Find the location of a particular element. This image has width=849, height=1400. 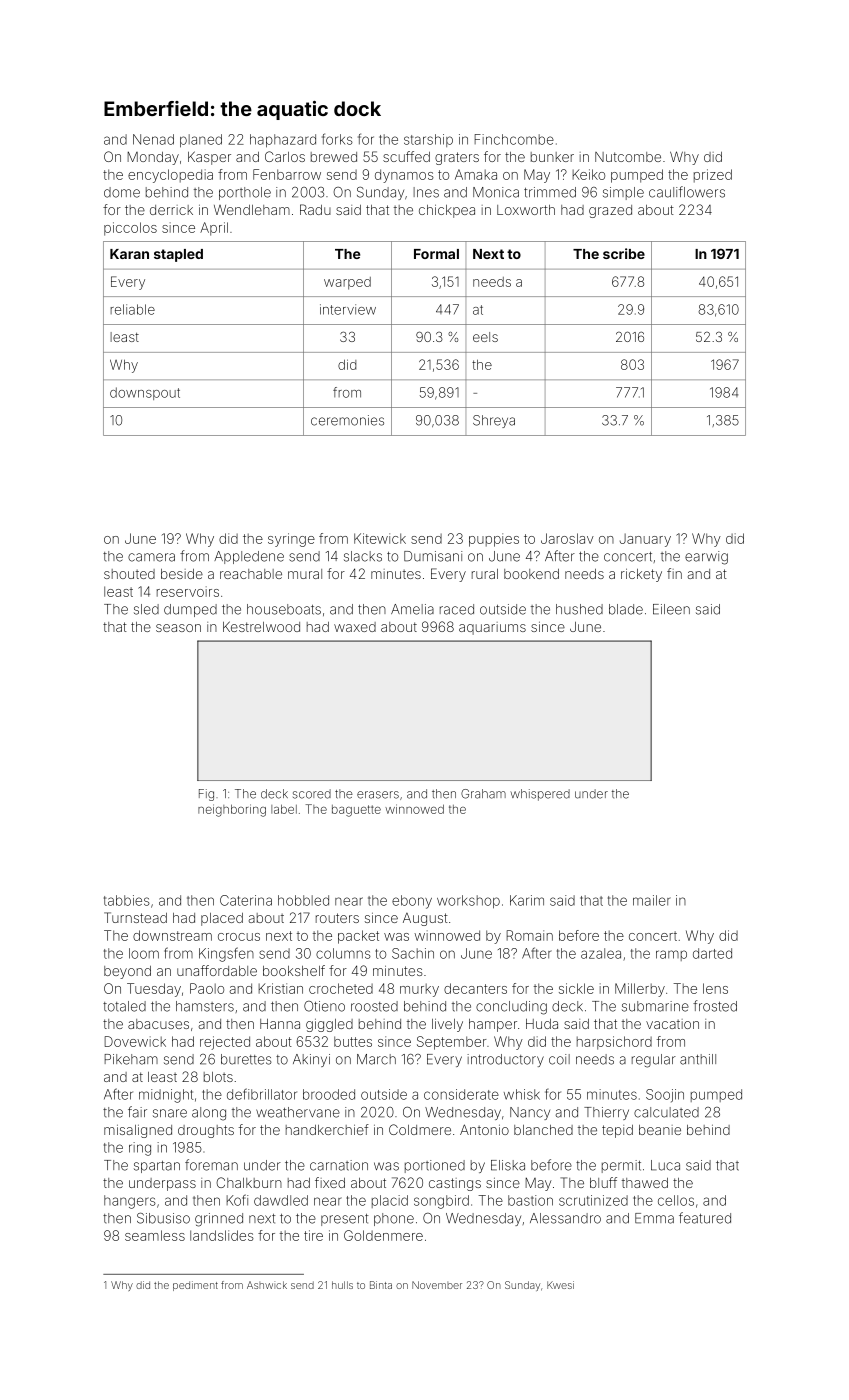

scribe is located at coordinates (624, 253).
